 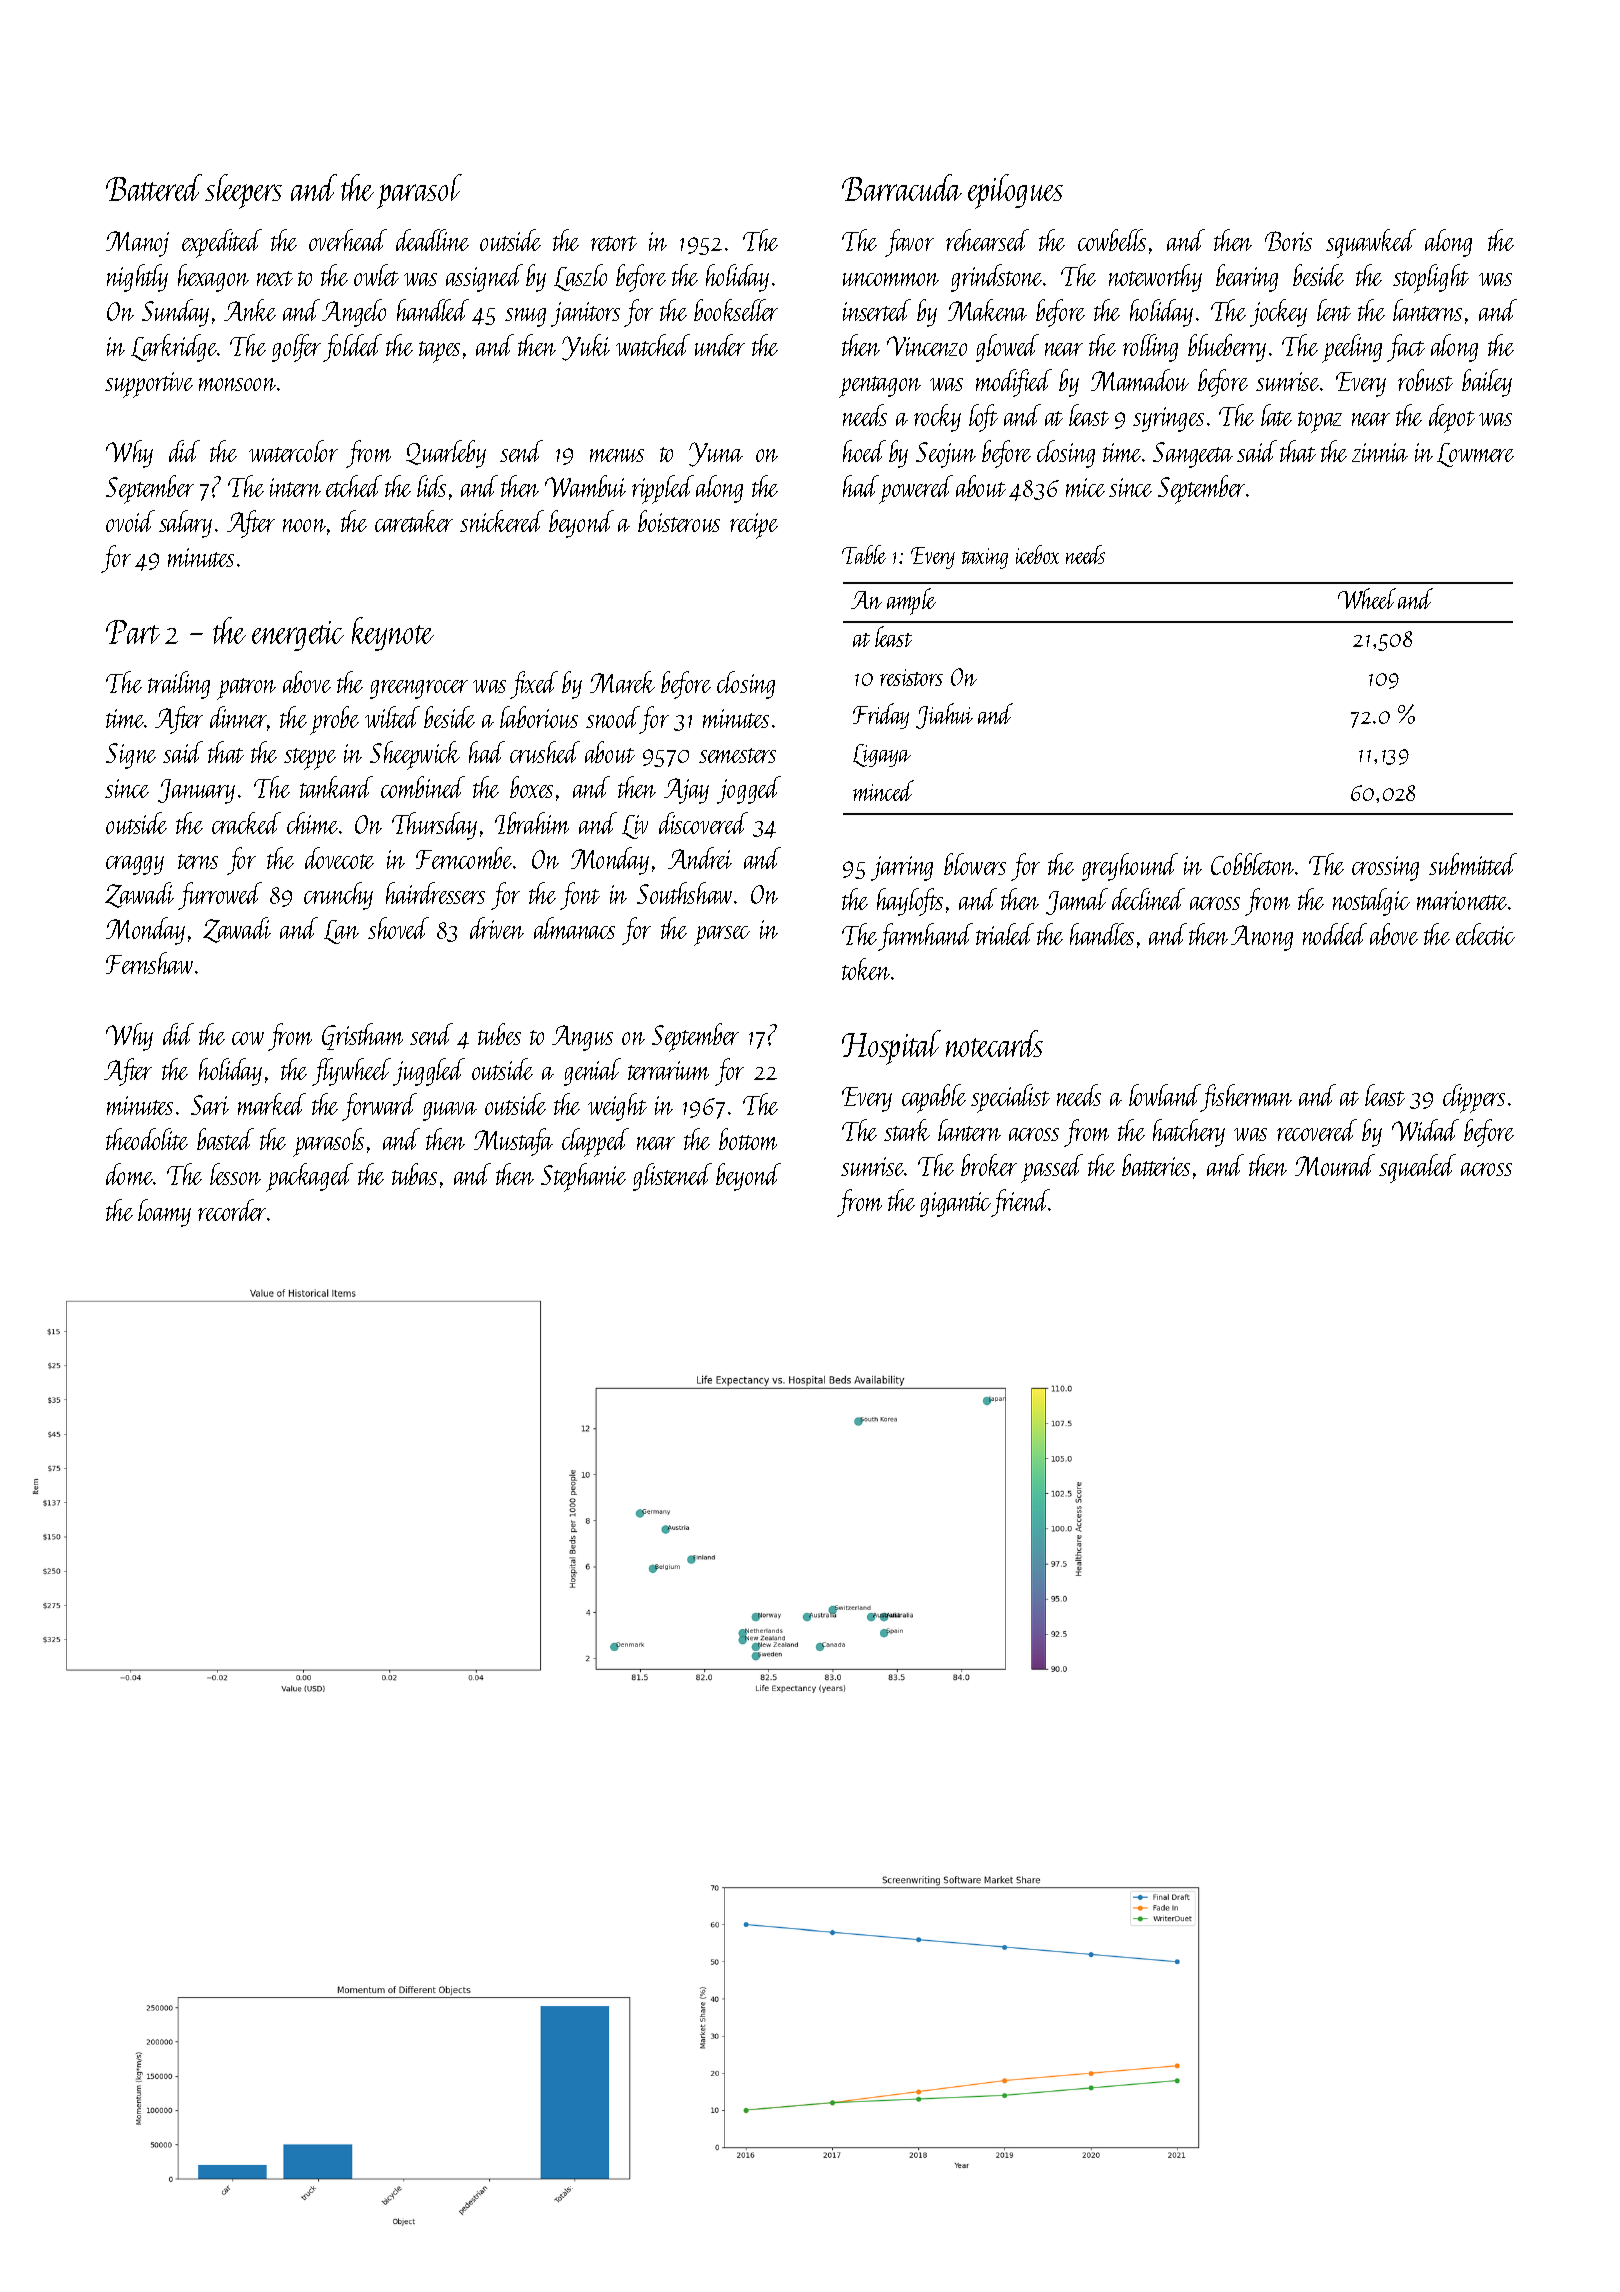 What do you see at coordinates (130, 521) in the screenshot?
I see `ovoid` at bounding box center [130, 521].
